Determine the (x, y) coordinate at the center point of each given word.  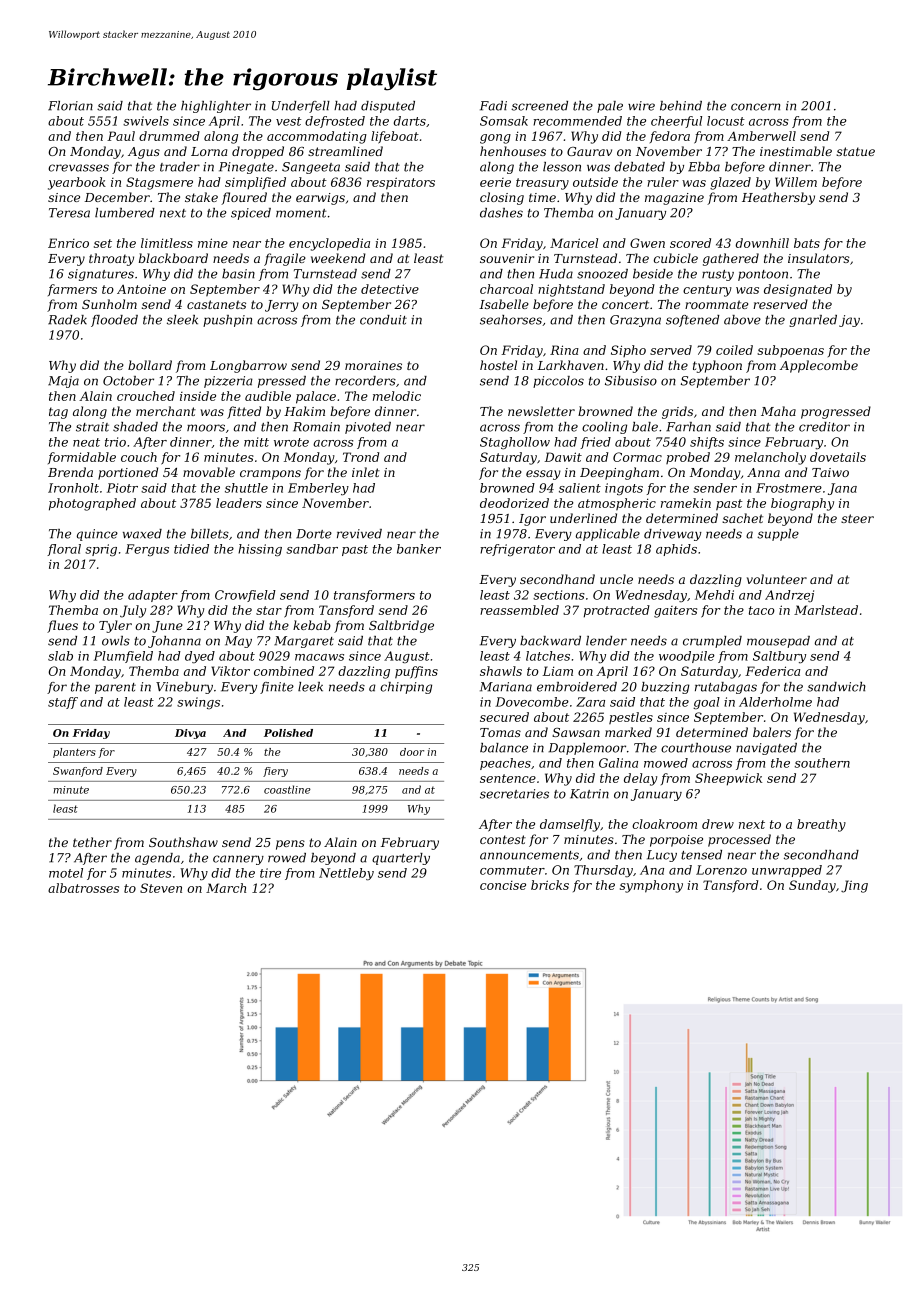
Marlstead (826, 610)
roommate (716, 304)
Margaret (304, 642)
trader (180, 167)
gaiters (675, 612)
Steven (161, 888)
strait (92, 427)
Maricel (574, 243)
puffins (416, 672)
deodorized (514, 503)
